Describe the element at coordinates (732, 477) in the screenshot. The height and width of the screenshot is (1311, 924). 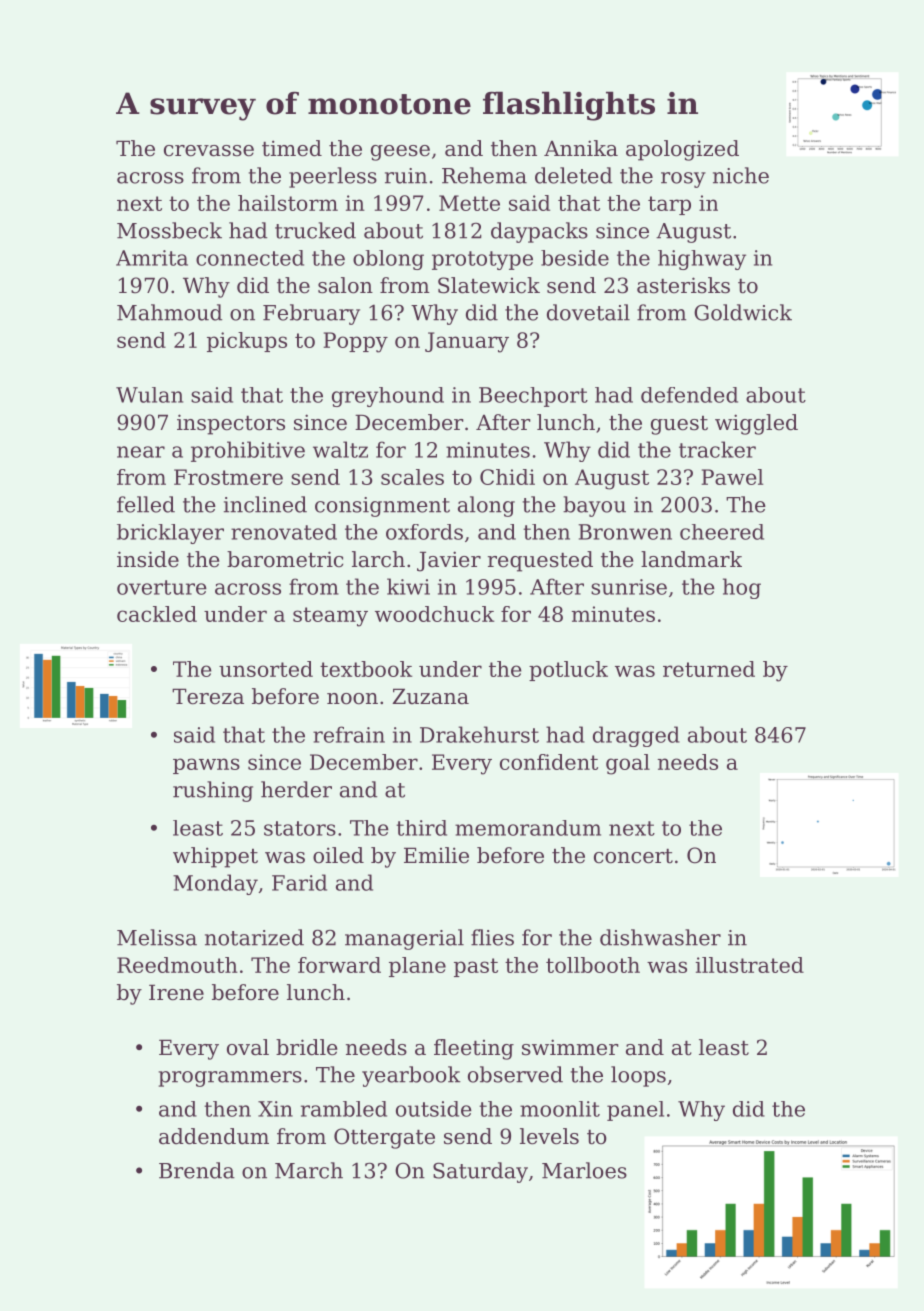
I see `Pawel` at that location.
